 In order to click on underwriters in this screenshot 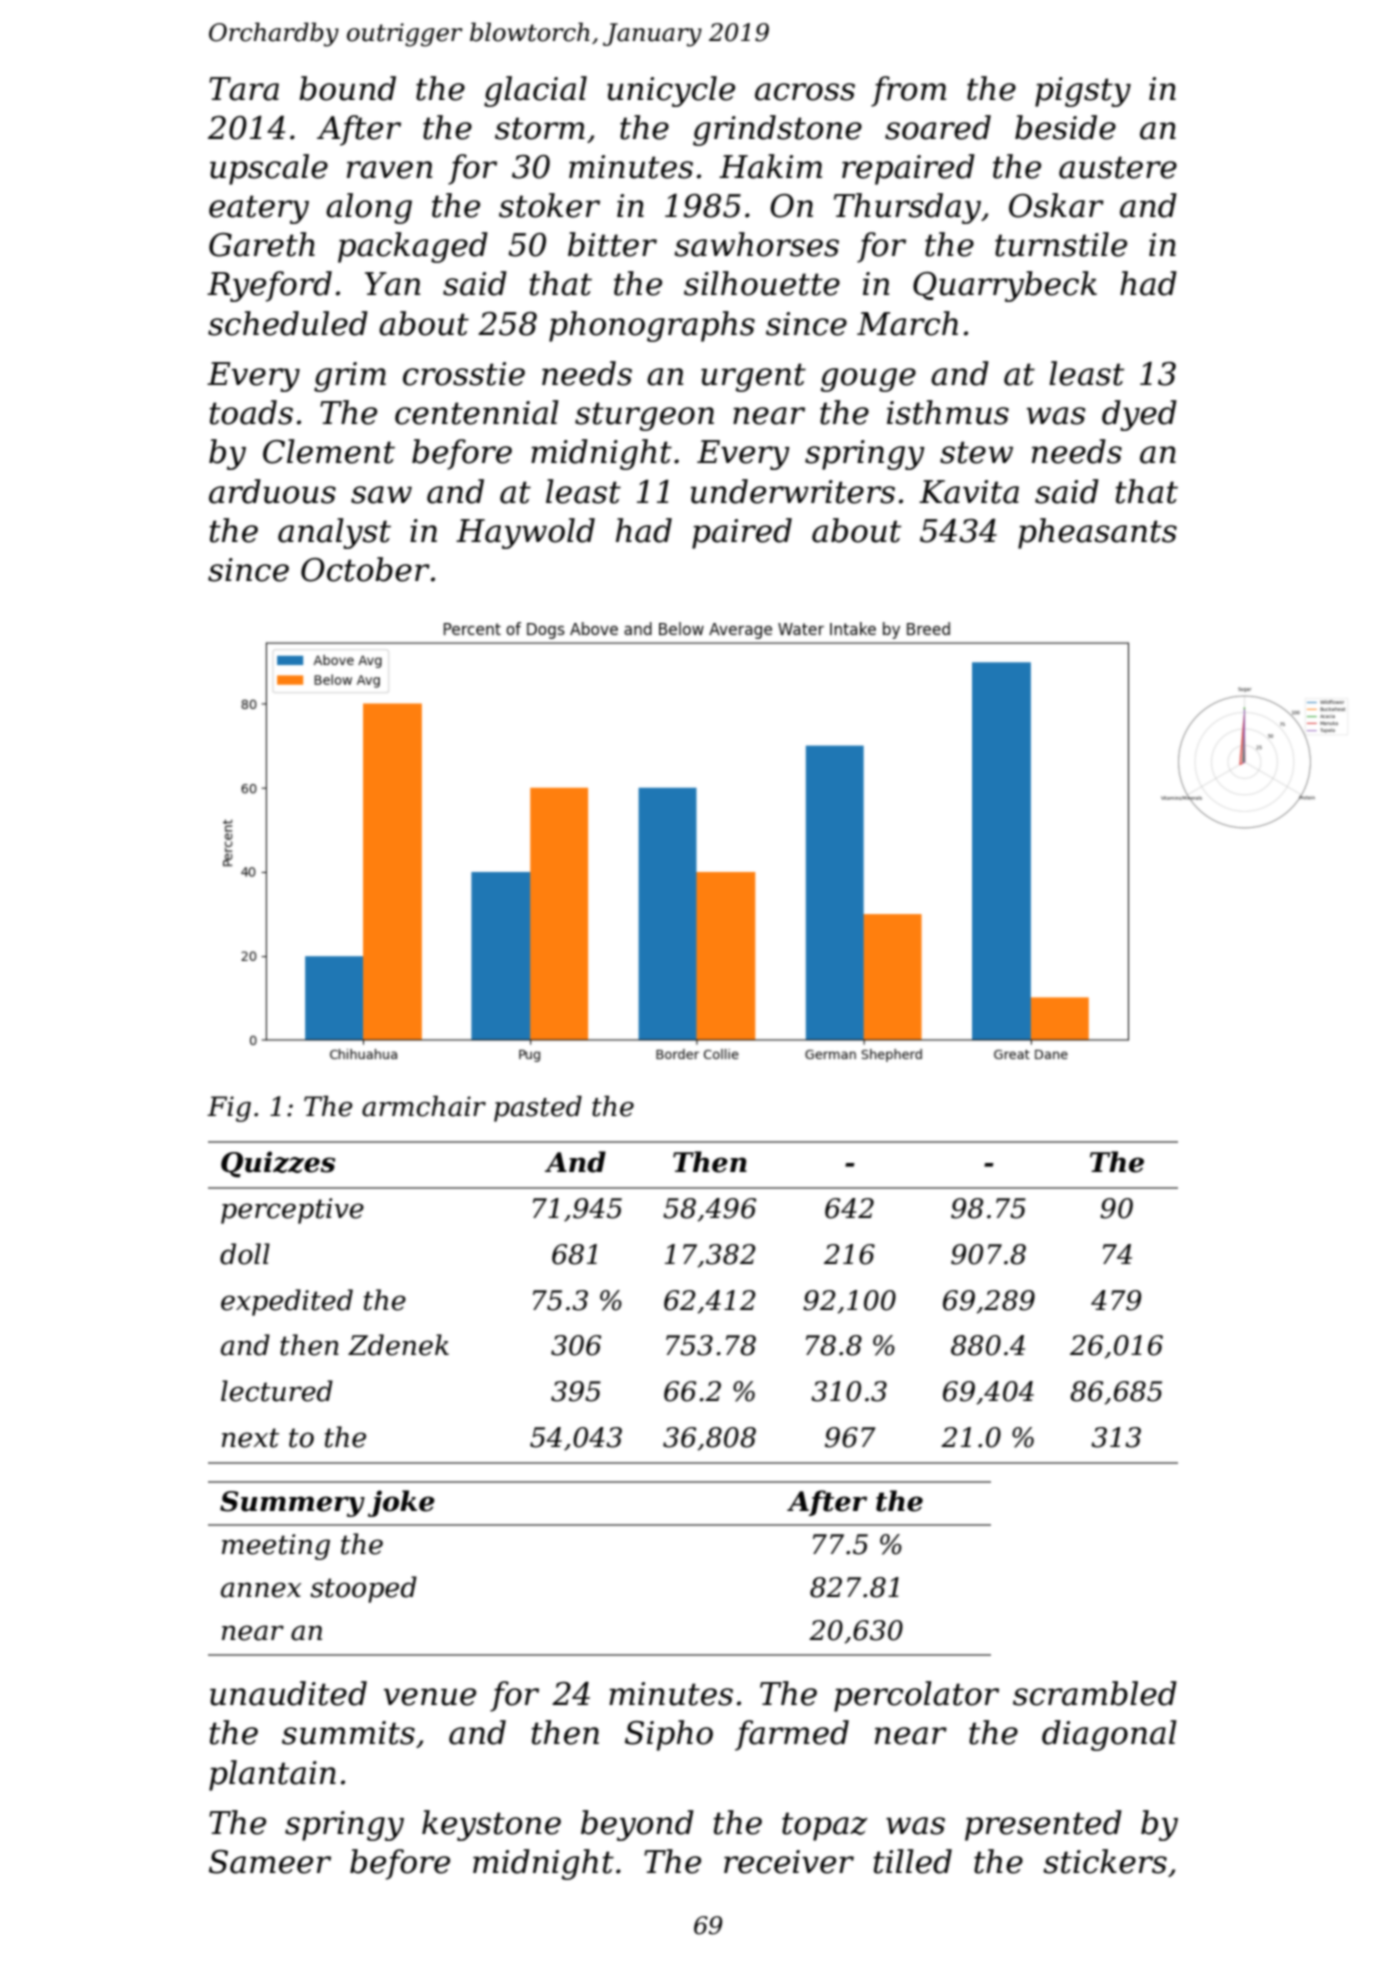, I will do `click(793, 491)`.
